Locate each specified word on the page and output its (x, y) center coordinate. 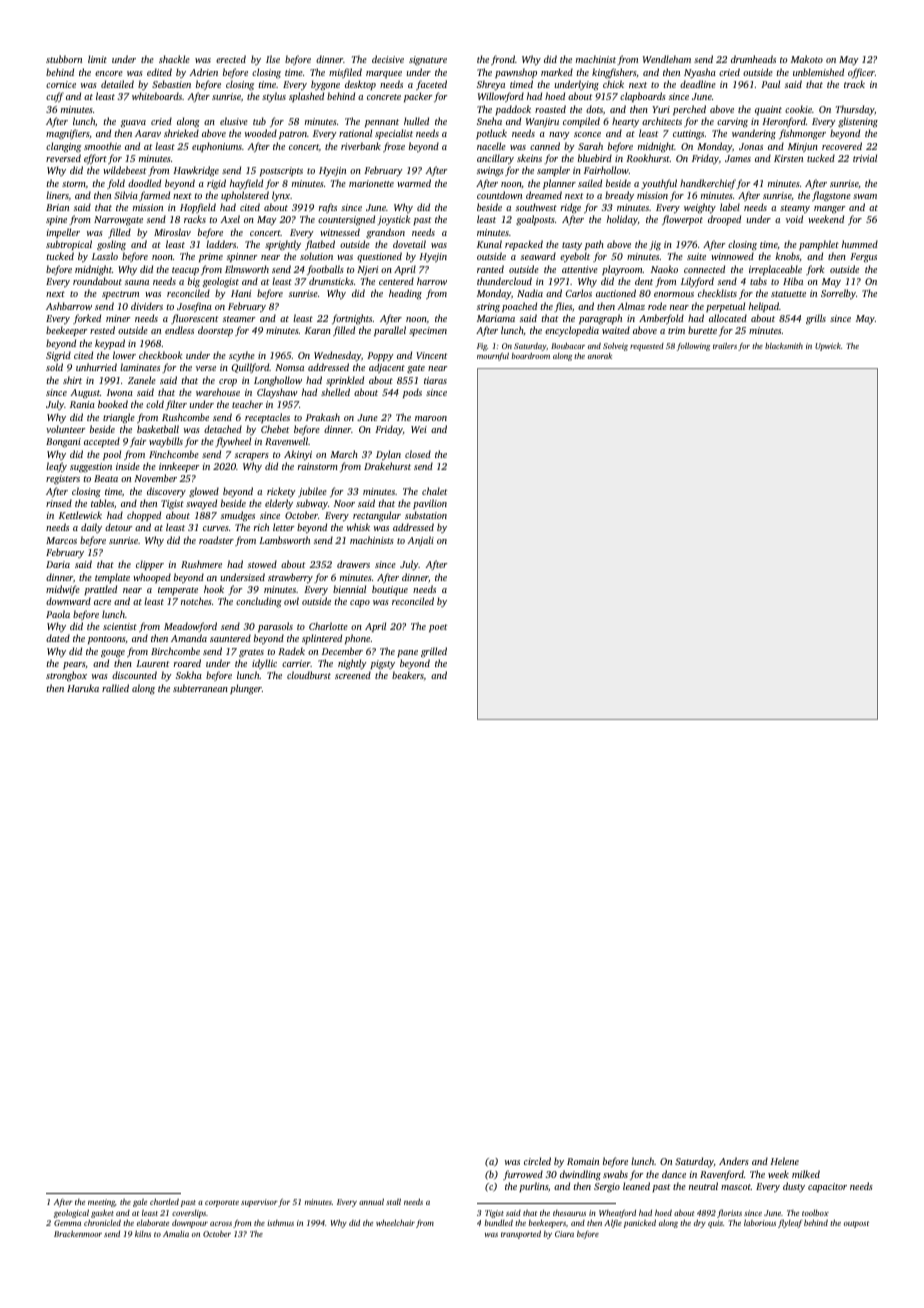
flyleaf (790, 1223)
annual (371, 1201)
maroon (431, 418)
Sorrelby (838, 294)
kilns (143, 1234)
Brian (57, 207)
